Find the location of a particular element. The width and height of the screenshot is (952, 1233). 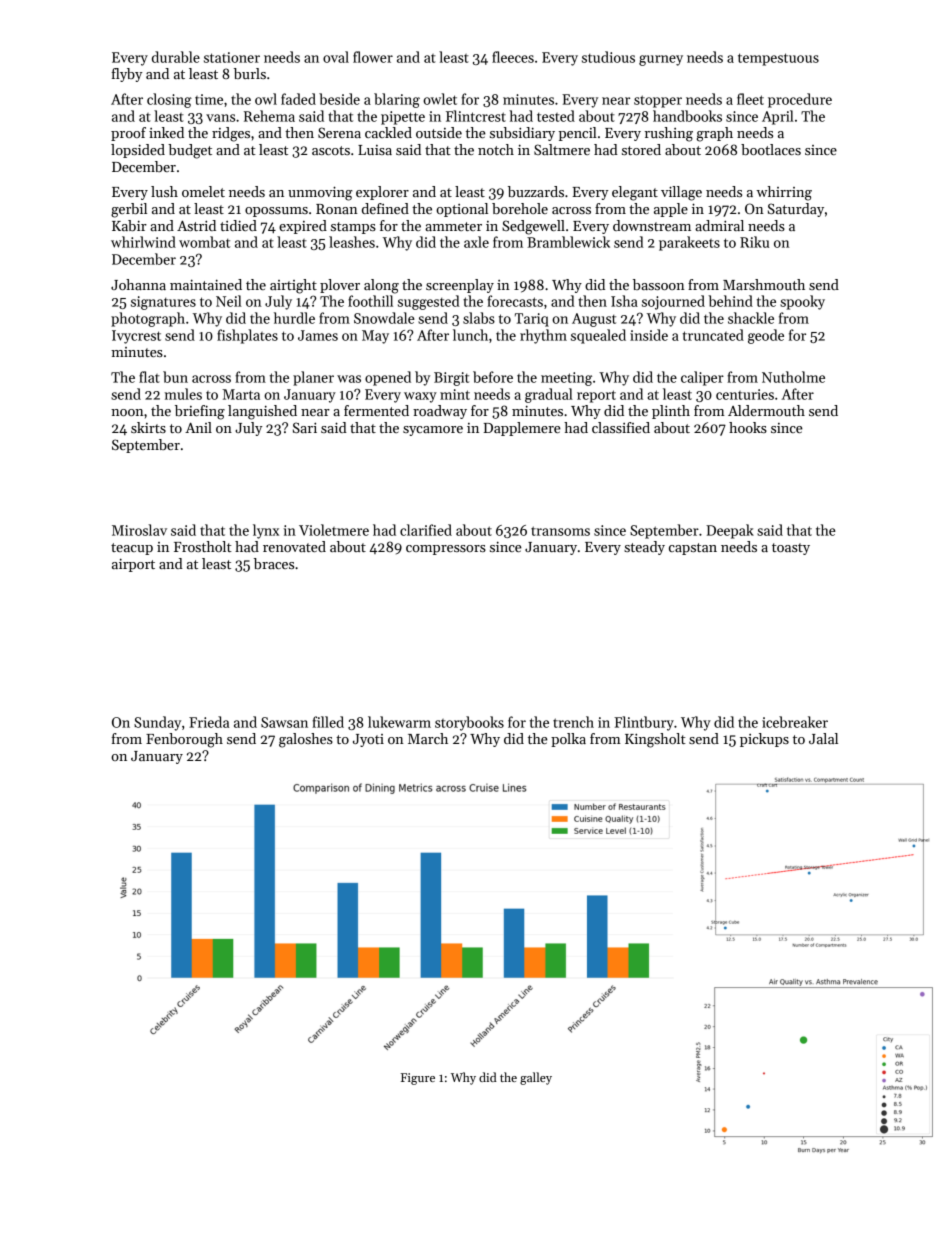

Frieda is located at coordinates (209, 722).
